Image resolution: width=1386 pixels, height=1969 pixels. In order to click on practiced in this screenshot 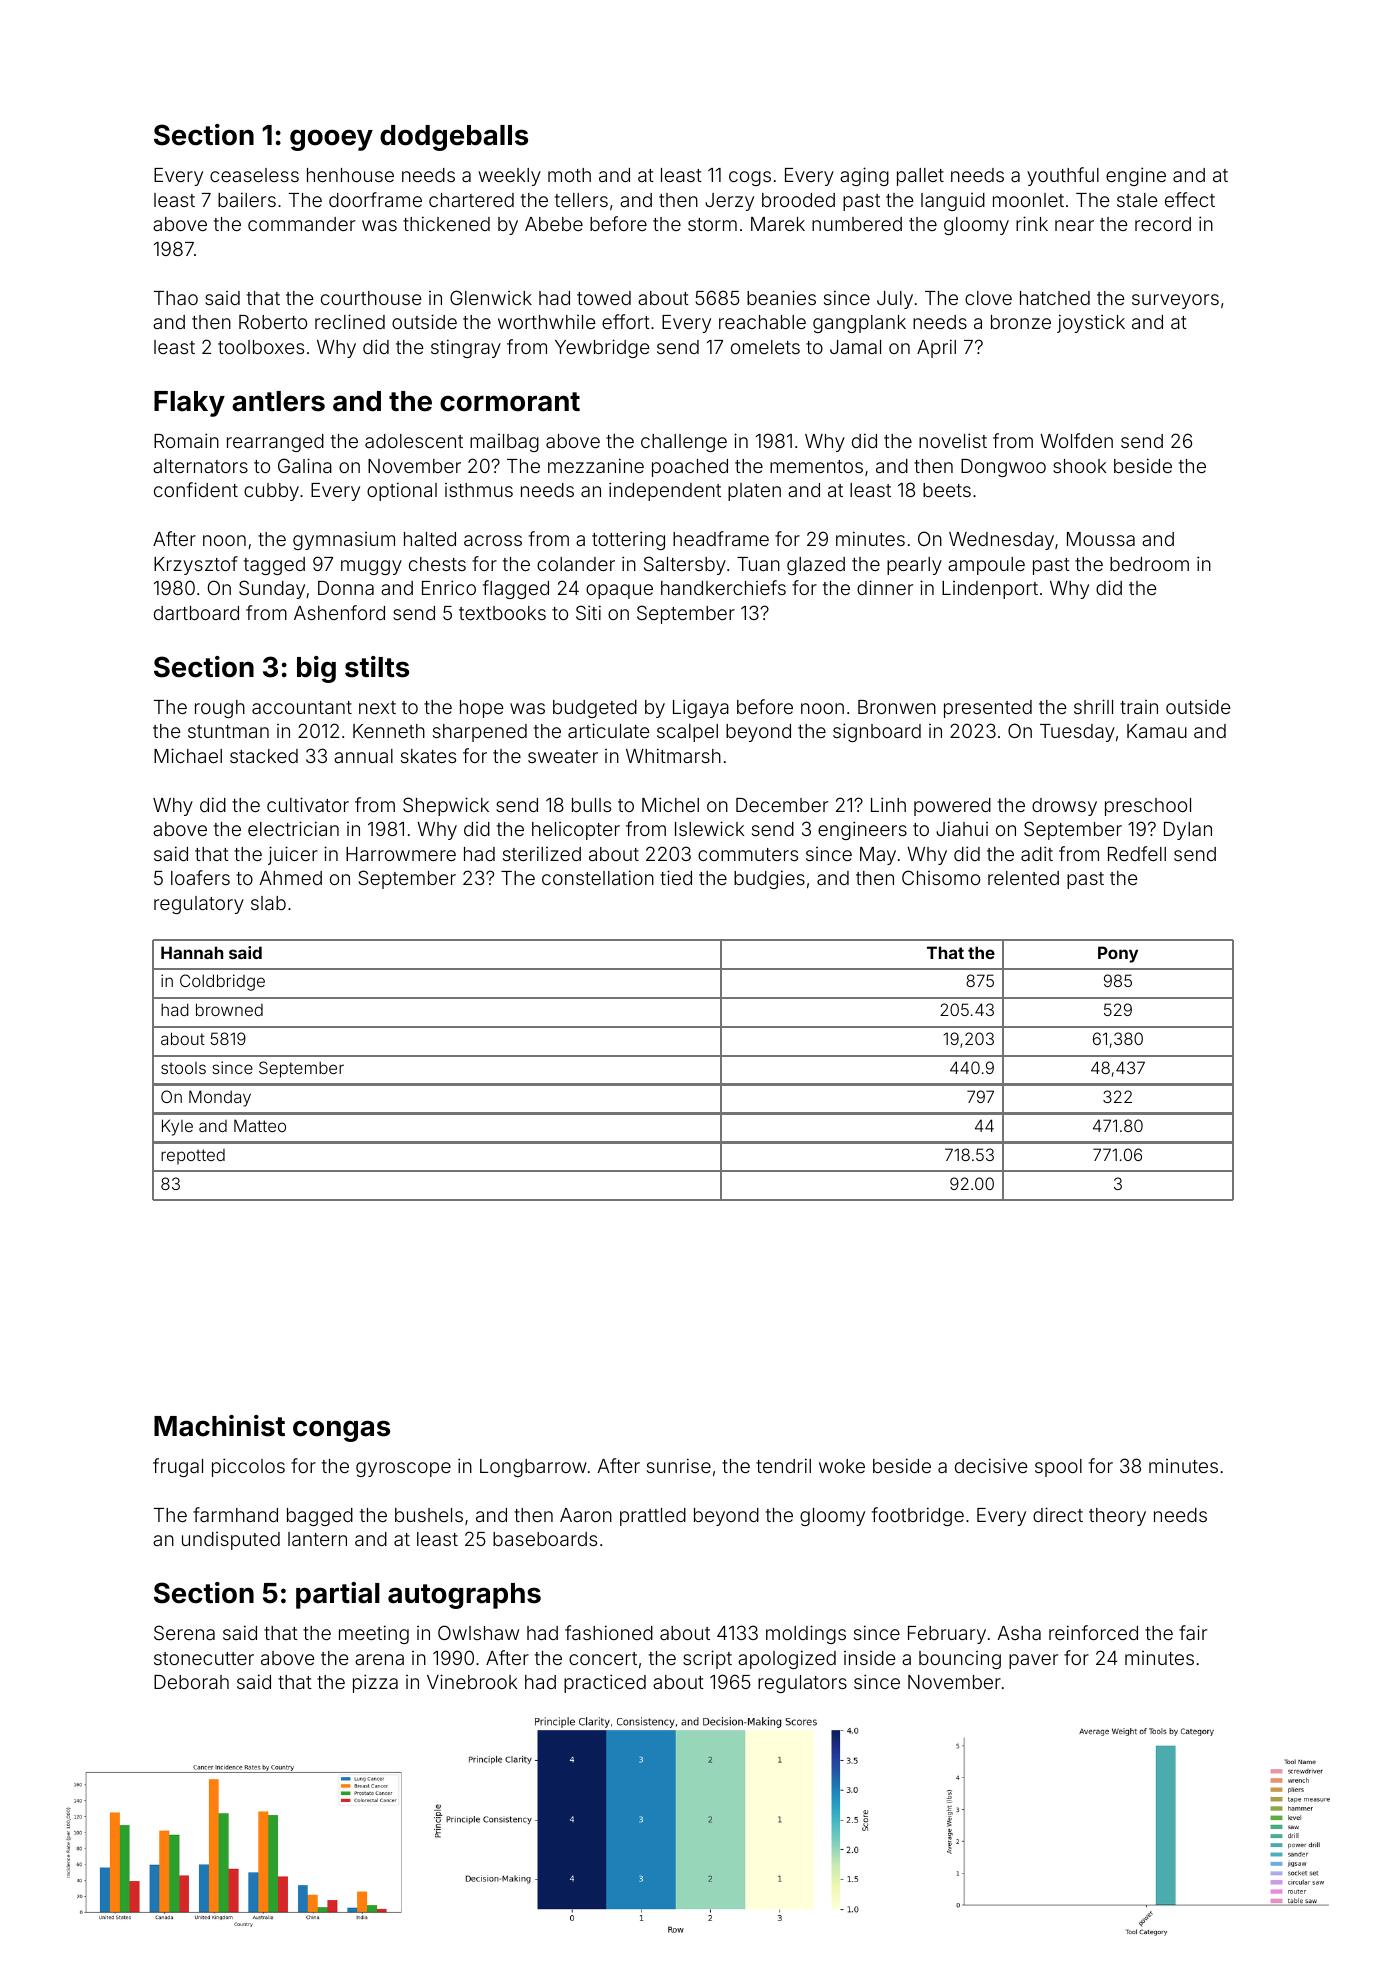, I will do `click(605, 1683)`.
